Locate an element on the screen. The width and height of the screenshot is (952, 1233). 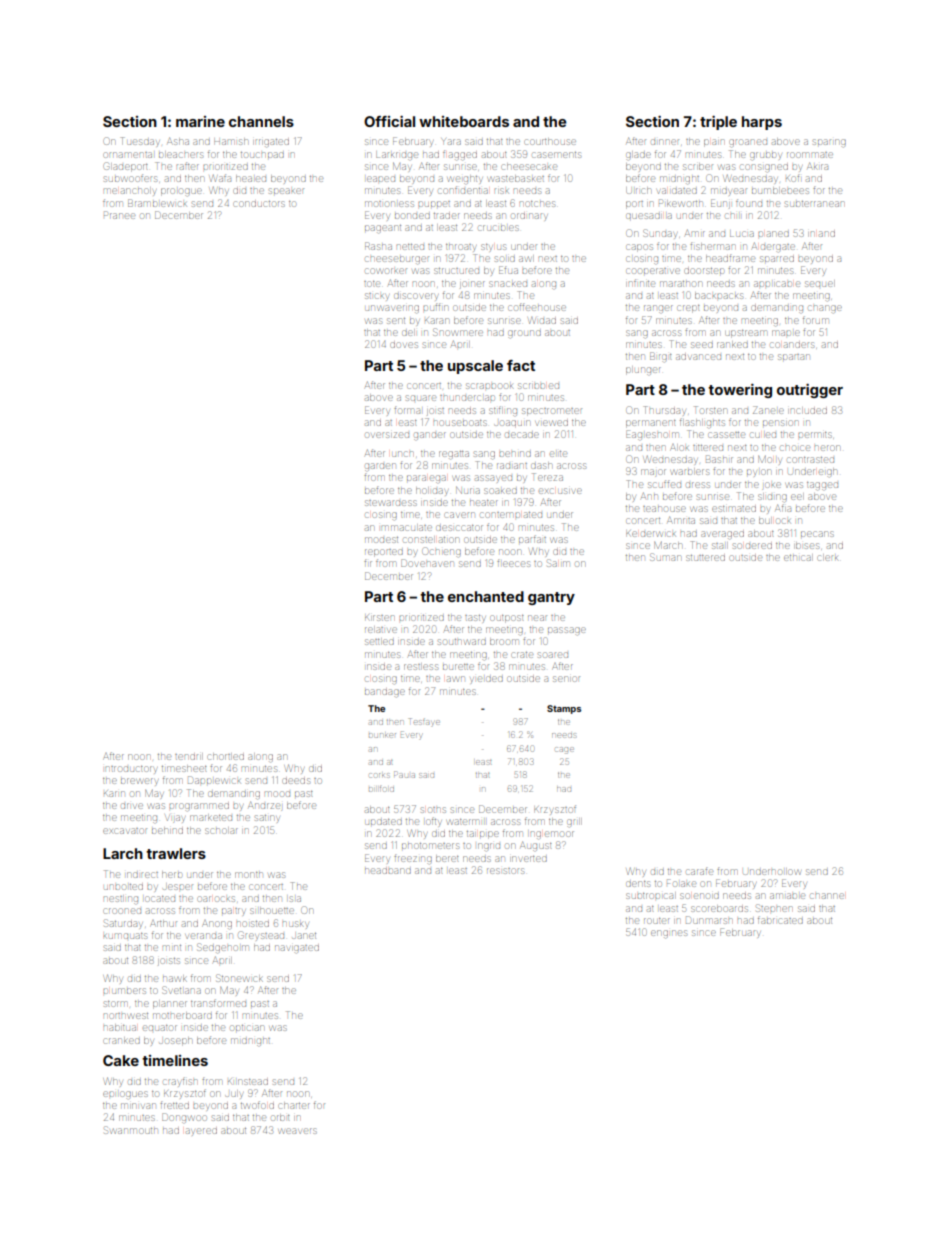
courthouse is located at coordinates (550, 141).
